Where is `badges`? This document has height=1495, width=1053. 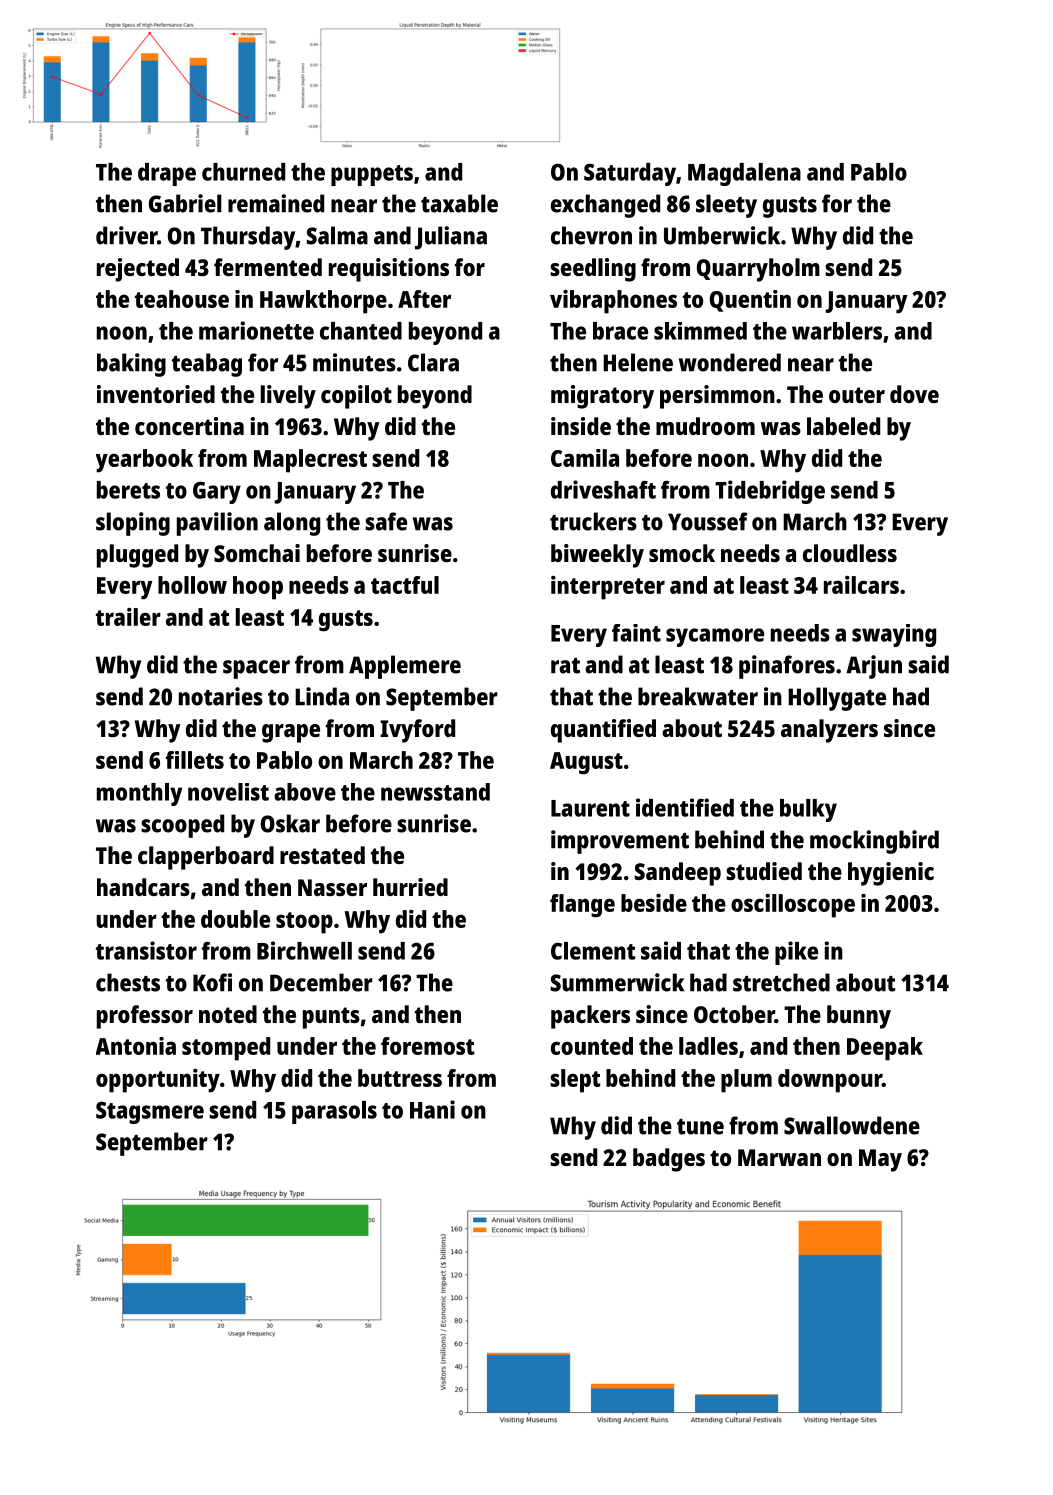
badges is located at coordinates (669, 1160).
